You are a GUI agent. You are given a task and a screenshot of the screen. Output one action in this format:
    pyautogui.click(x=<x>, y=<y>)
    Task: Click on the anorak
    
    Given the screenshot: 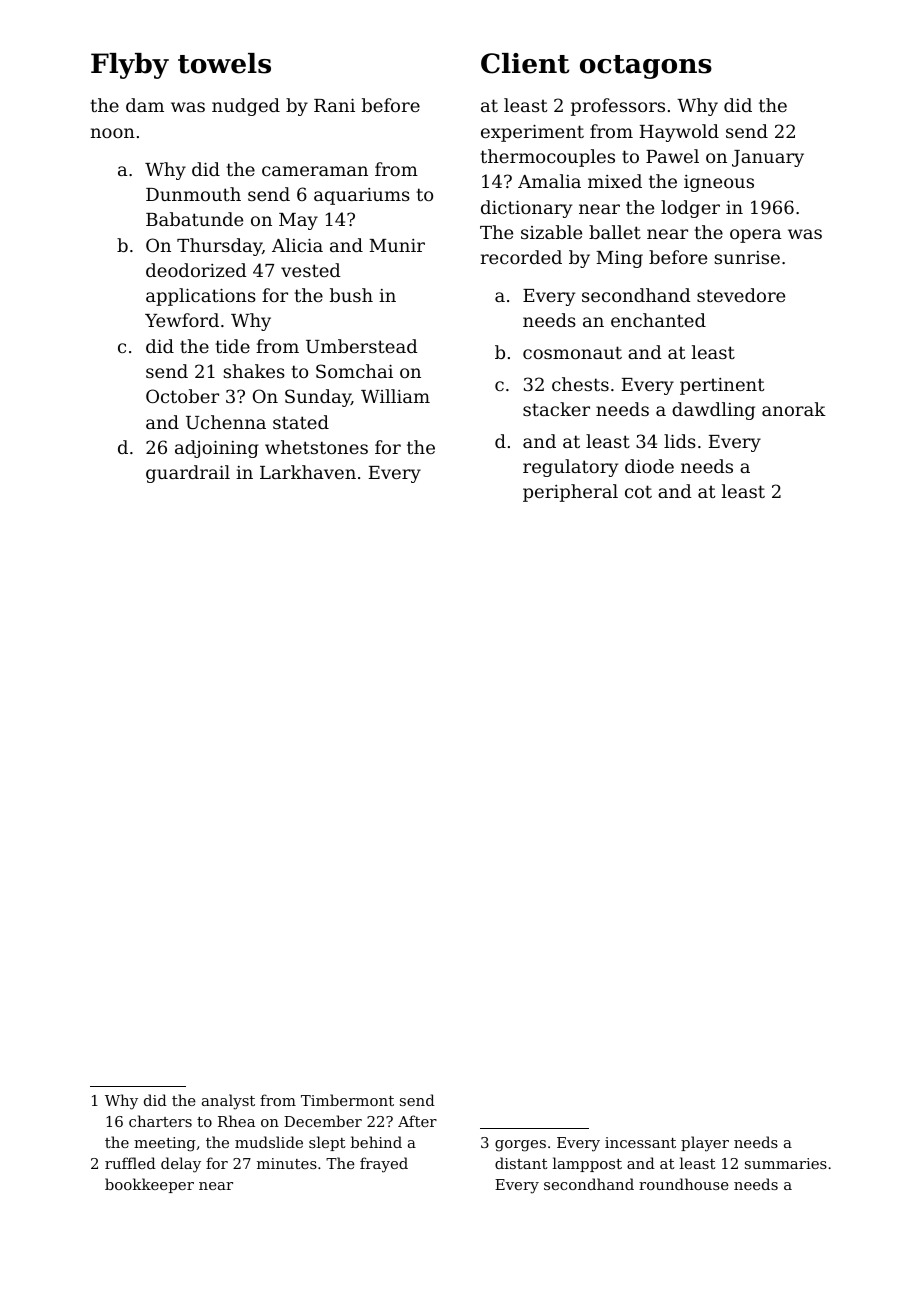 What is the action you would take?
    pyautogui.click(x=794, y=409)
